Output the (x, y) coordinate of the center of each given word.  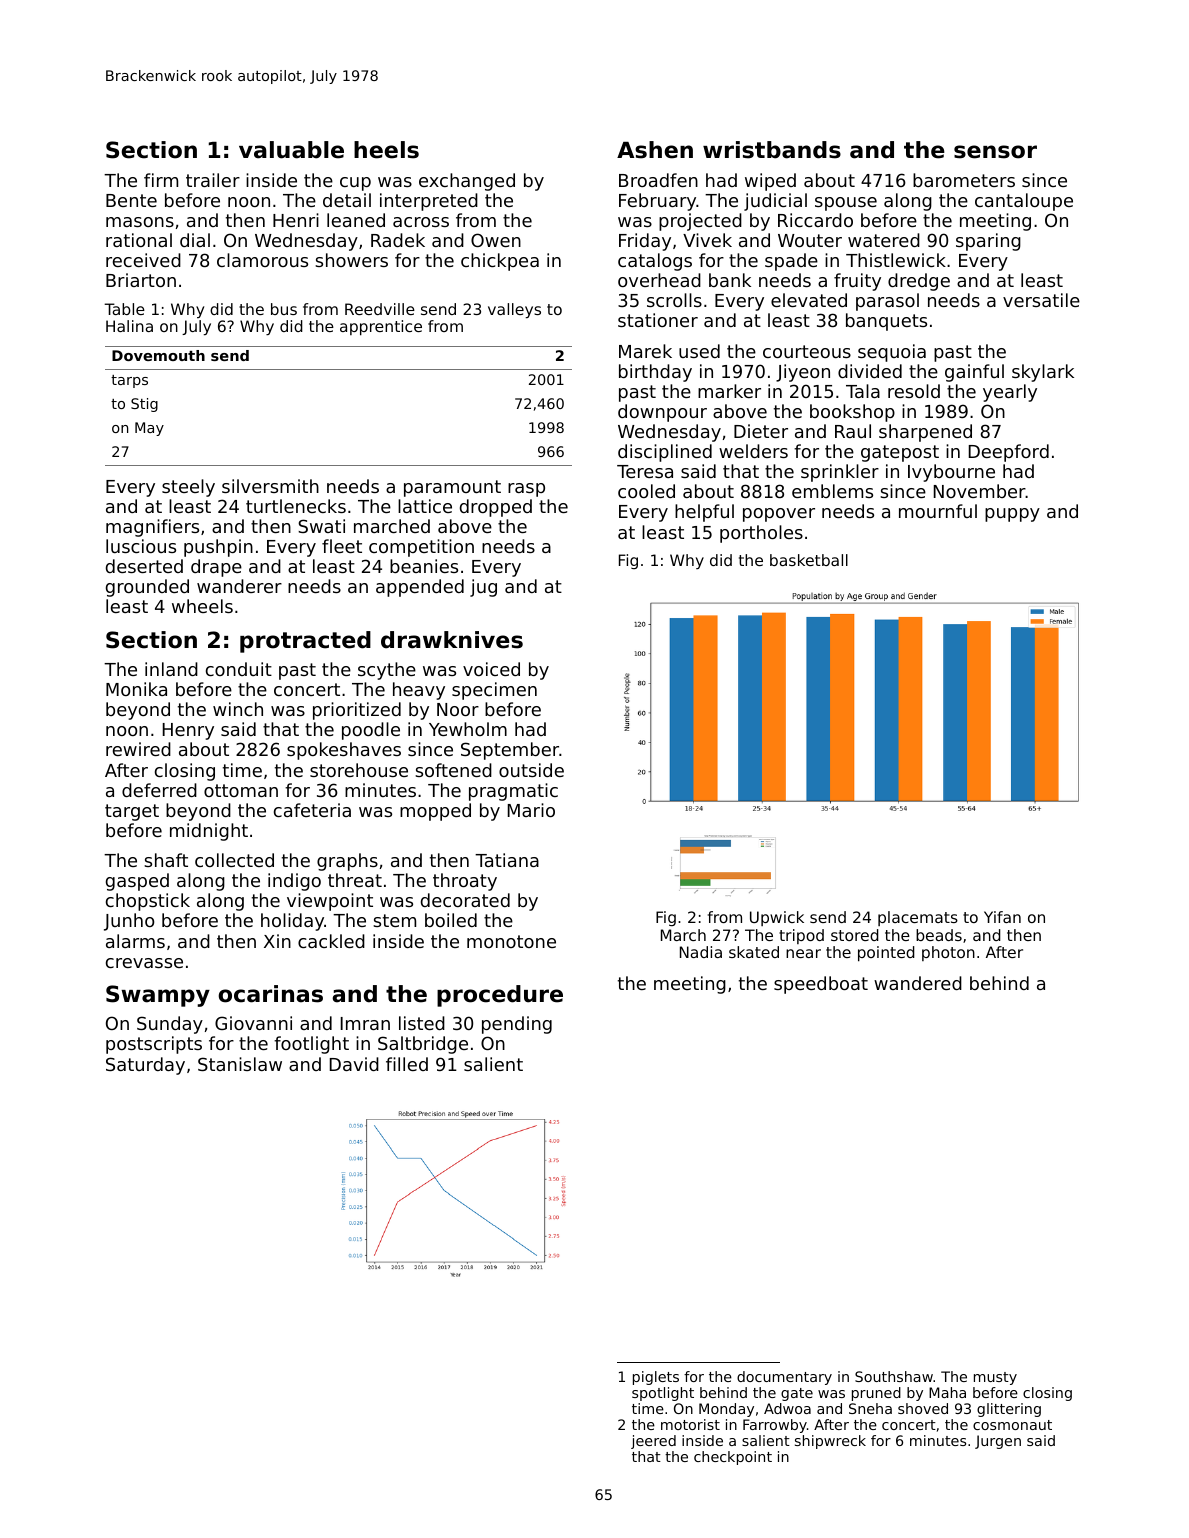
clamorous (262, 260)
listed (422, 1023)
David (354, 1064)
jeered (653, 1442)
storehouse (359, 770)
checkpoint (733, 1458)
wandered (918, 983)
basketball (809, 560)
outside (531, 770)
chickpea (500, 262)
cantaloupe (1024, 202)
